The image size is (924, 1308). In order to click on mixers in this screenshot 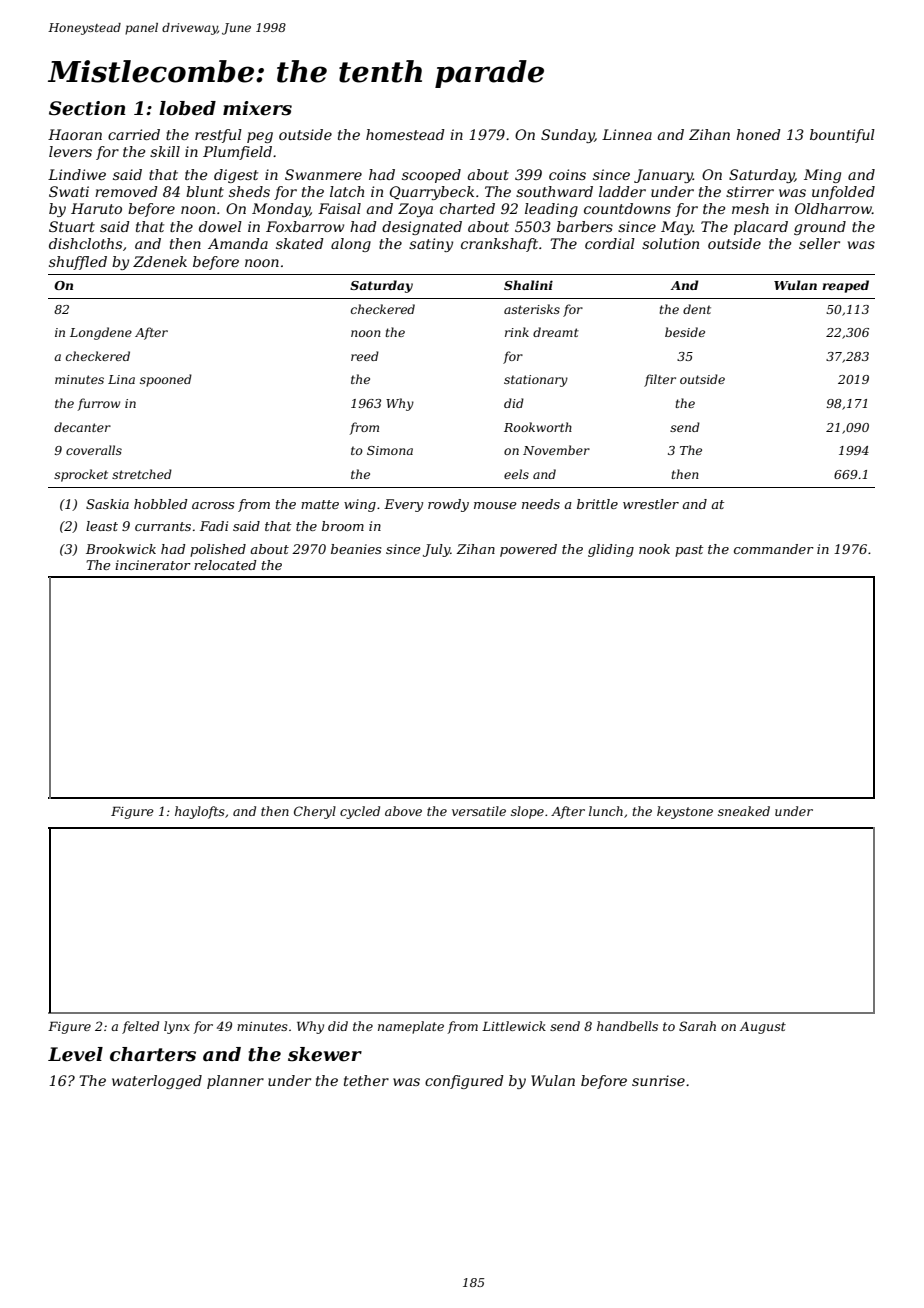, I will do `click(257, 108)`.
